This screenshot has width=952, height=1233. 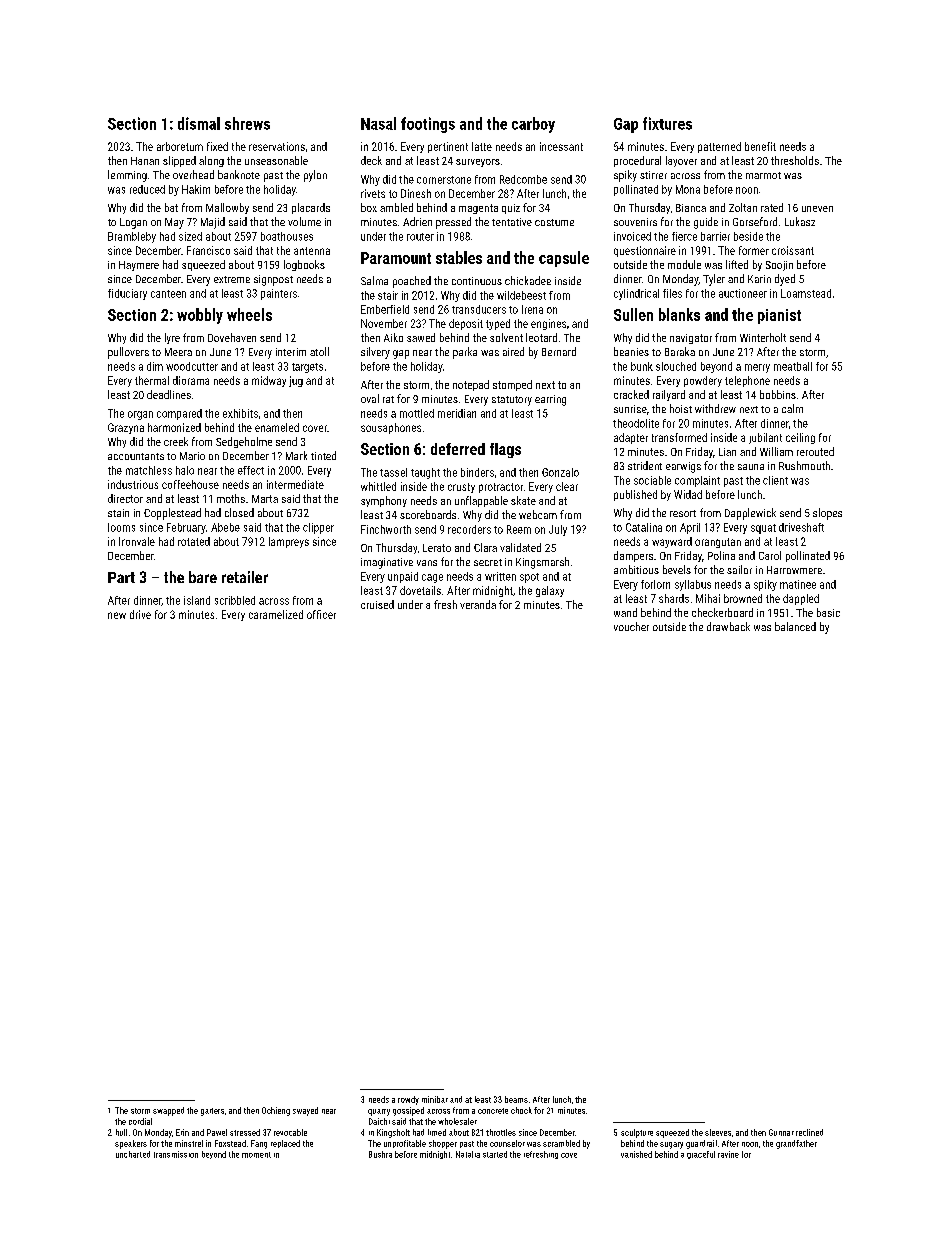 I want to click on voucher, so click(x=631, y=626).
